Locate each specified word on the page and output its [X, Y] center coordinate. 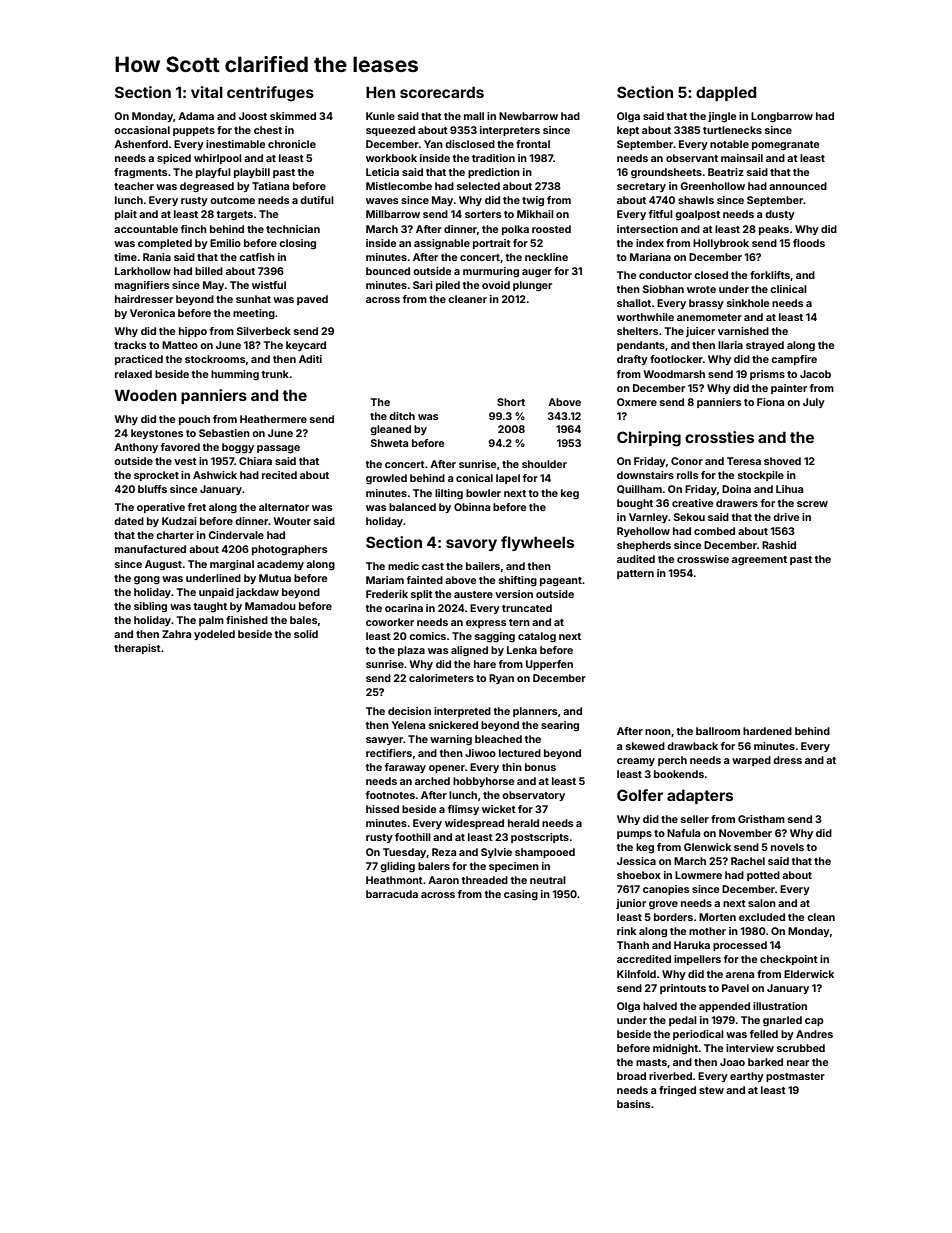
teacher [134, 186]
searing [560, 726]
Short [511, 402]
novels [787, 847]
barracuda [392, 894]
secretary [641, 187]
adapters [700, 796]
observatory [533, 796]
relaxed [133, 374]
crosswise [703, 559]
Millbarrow [393, 214]
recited [279, 475]
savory [471, 545]
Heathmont [394, 880]
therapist [137, 649]
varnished [743, 331]
